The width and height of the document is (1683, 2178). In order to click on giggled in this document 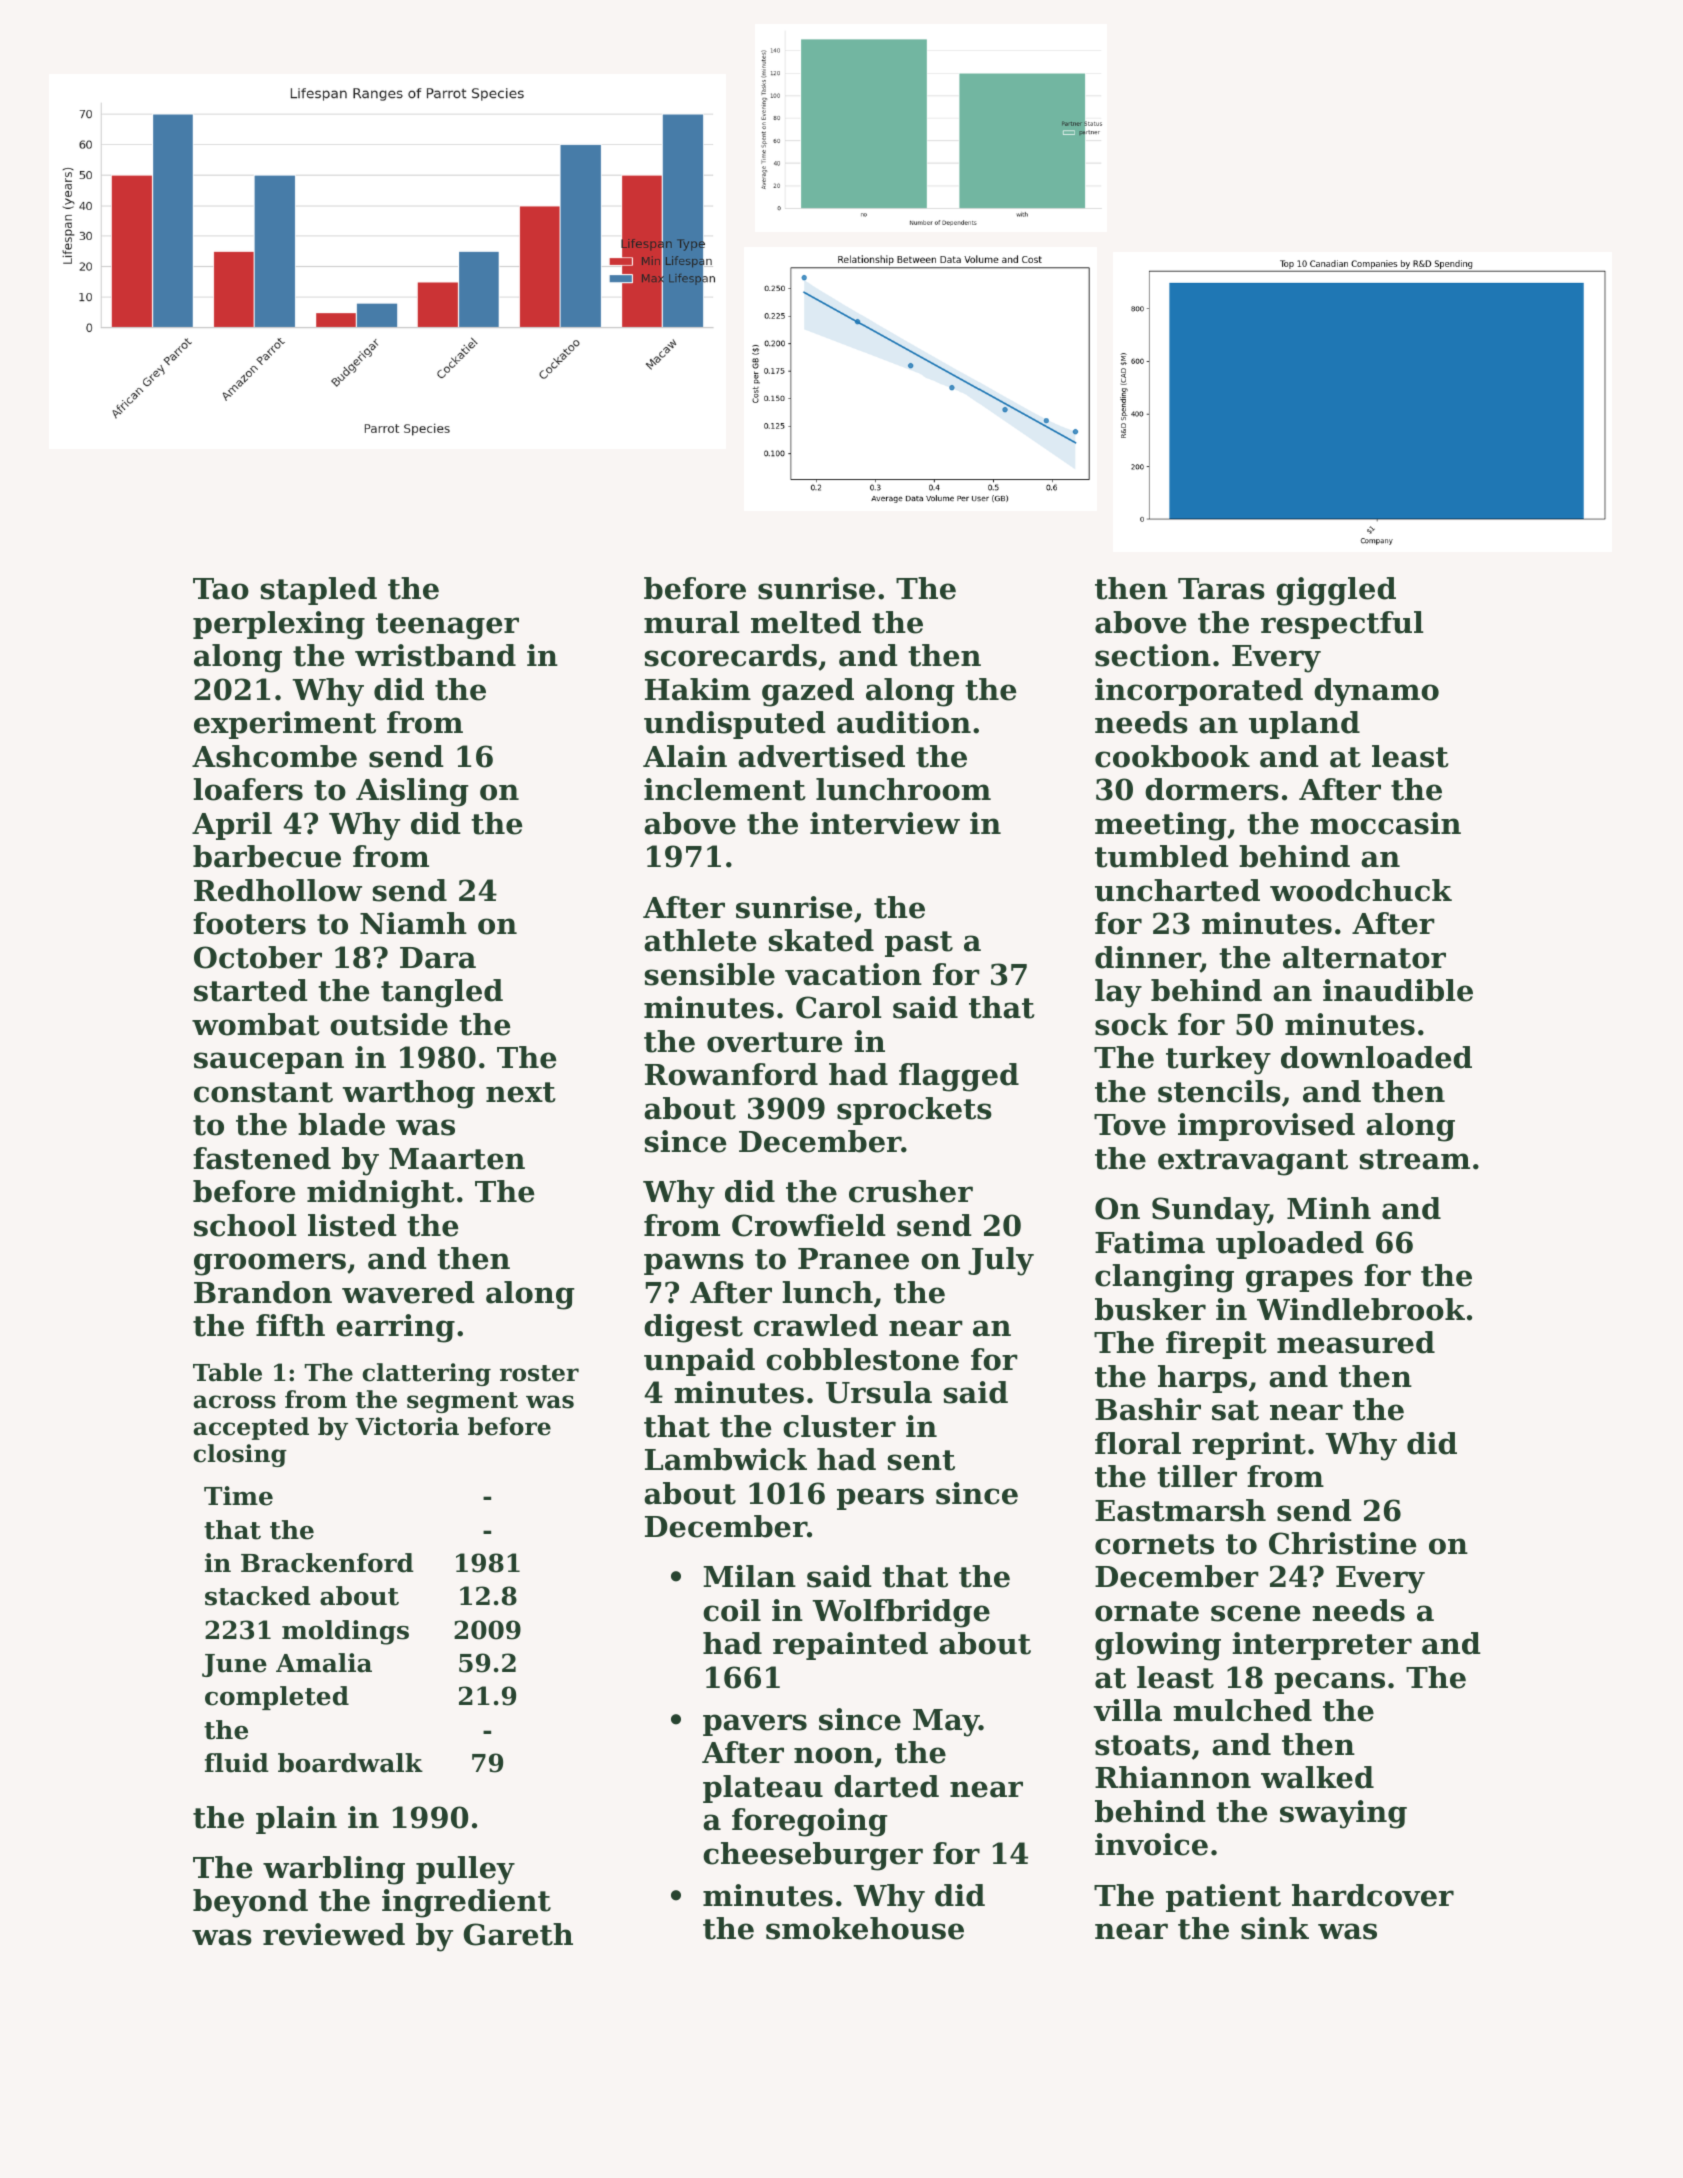, I will do `click(1336, 591)`.
